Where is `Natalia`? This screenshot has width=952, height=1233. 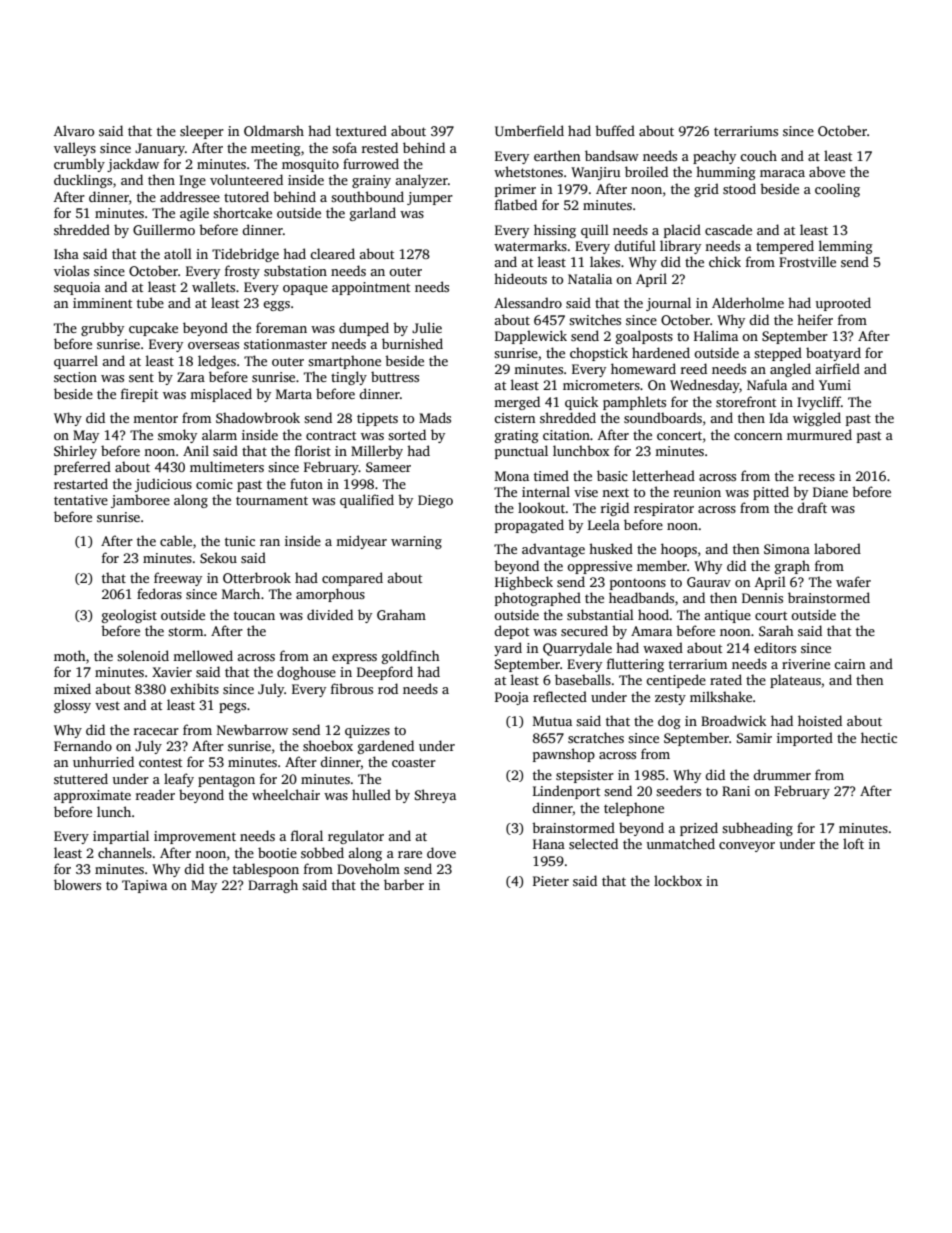
Natalia is located at coordinates (590, 278).
